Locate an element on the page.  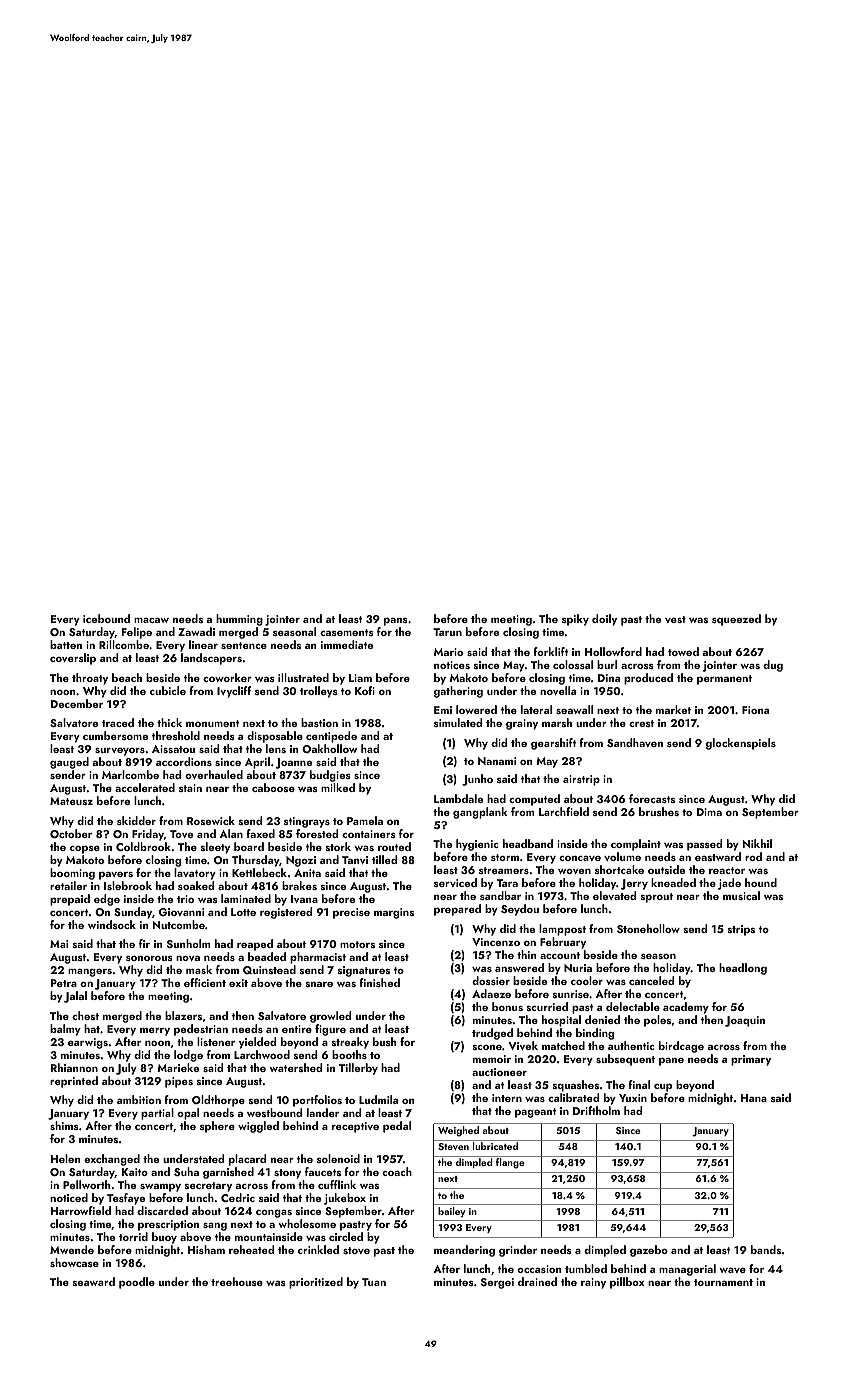
Nikhil is located at coordinates (757, 843).
